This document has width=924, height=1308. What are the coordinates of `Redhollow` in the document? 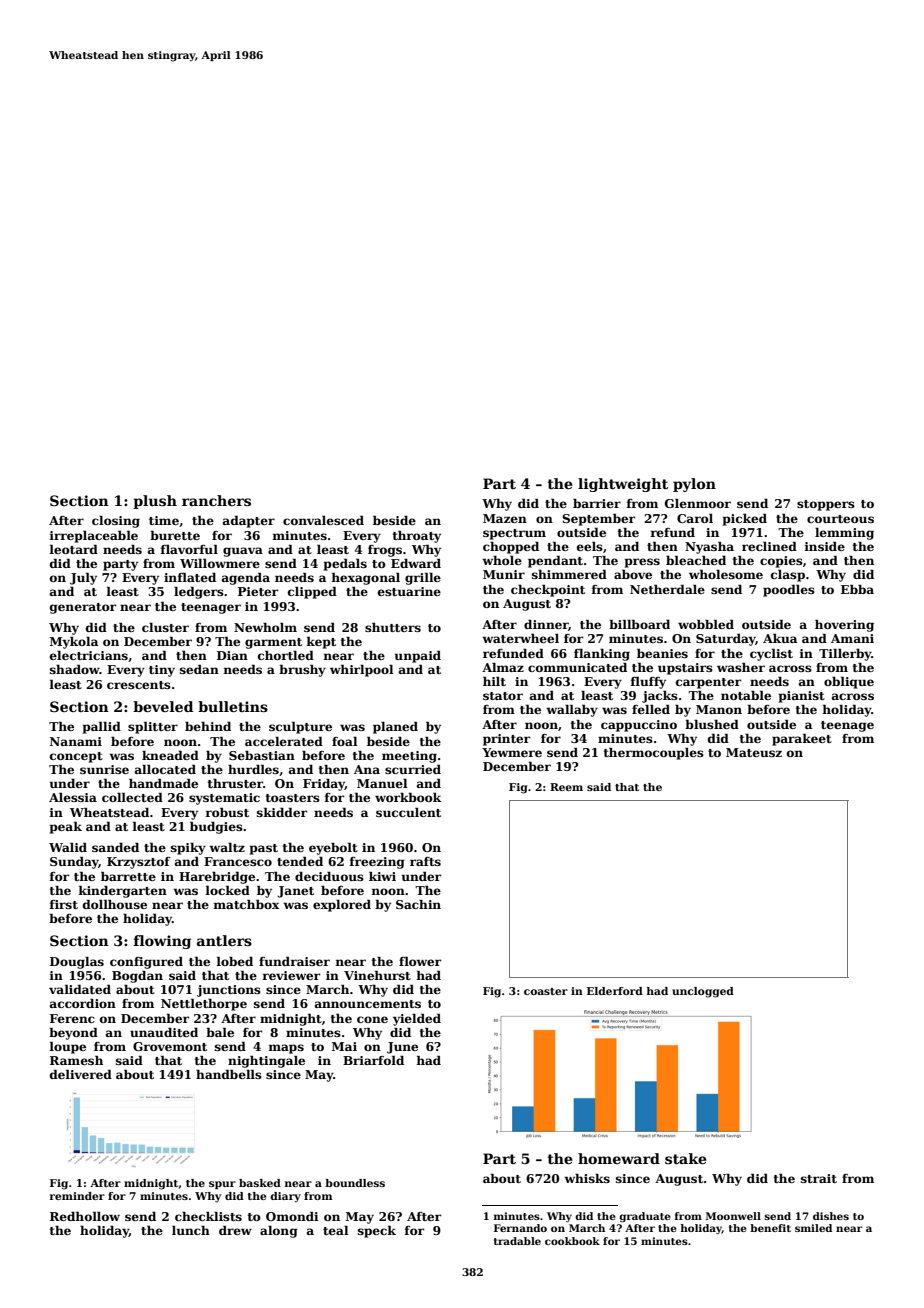 It's located at (85, 1216).
